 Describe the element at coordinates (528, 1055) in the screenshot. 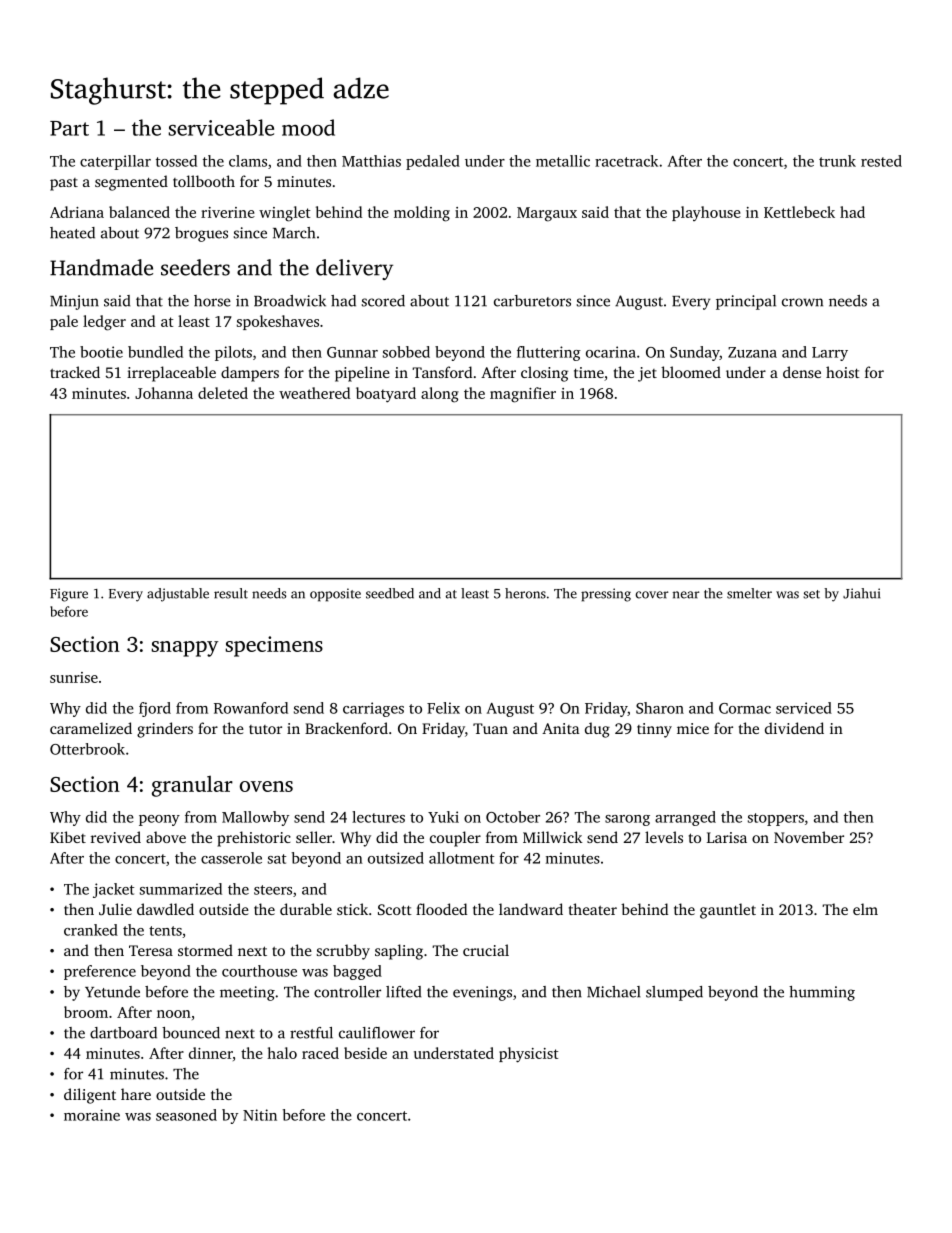

I see `physicist` at that location.
